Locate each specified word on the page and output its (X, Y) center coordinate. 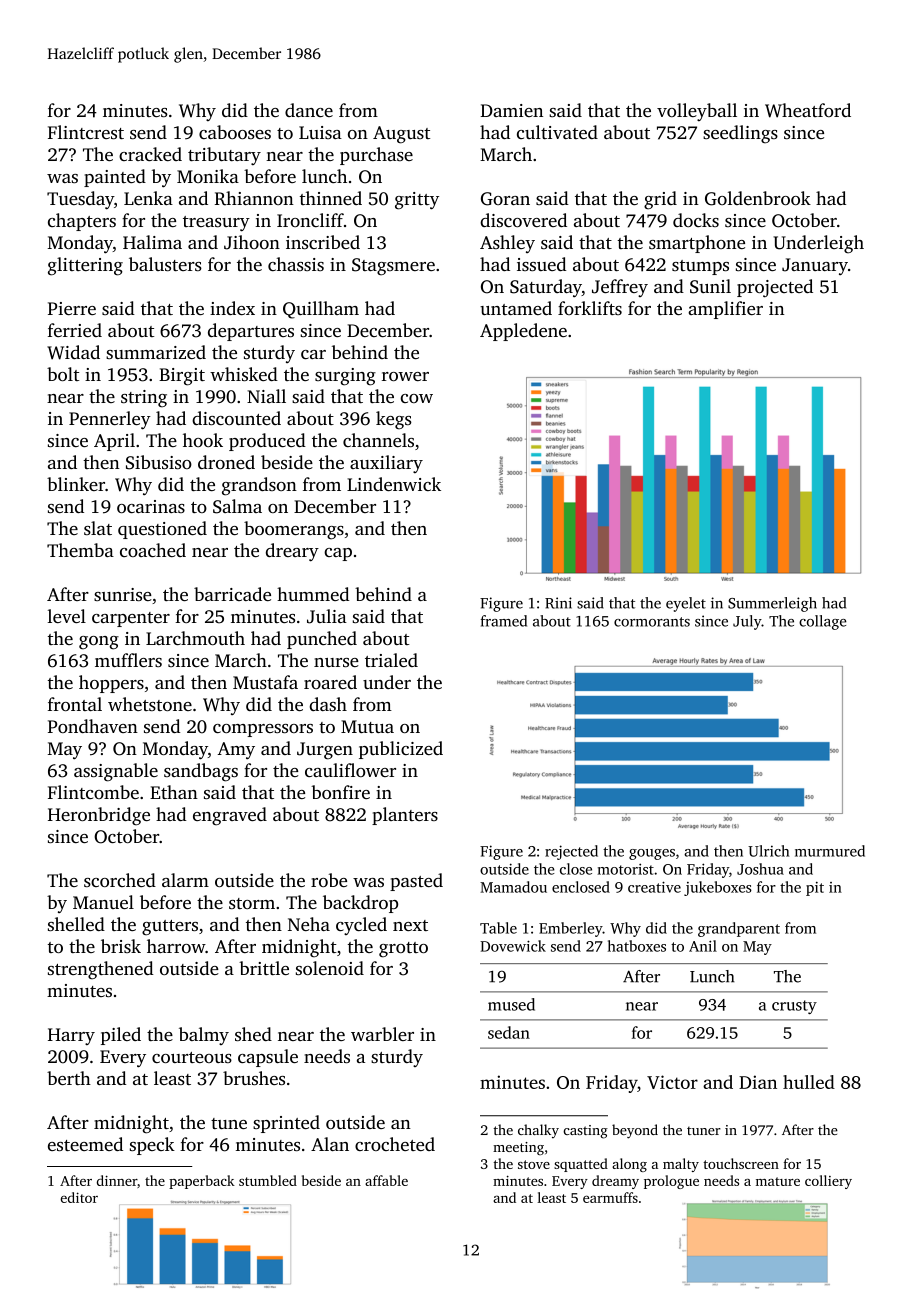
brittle (264, 968)
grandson (259, 486)
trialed (391, 660)
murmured (830, 851)
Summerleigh (772, 604)
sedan (509, 1032)
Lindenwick (394, 484)
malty (681, 1165)
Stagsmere (393, 267)
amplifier (725, 310)
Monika (208, 176)
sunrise (123, 594)
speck (152, 1146)
